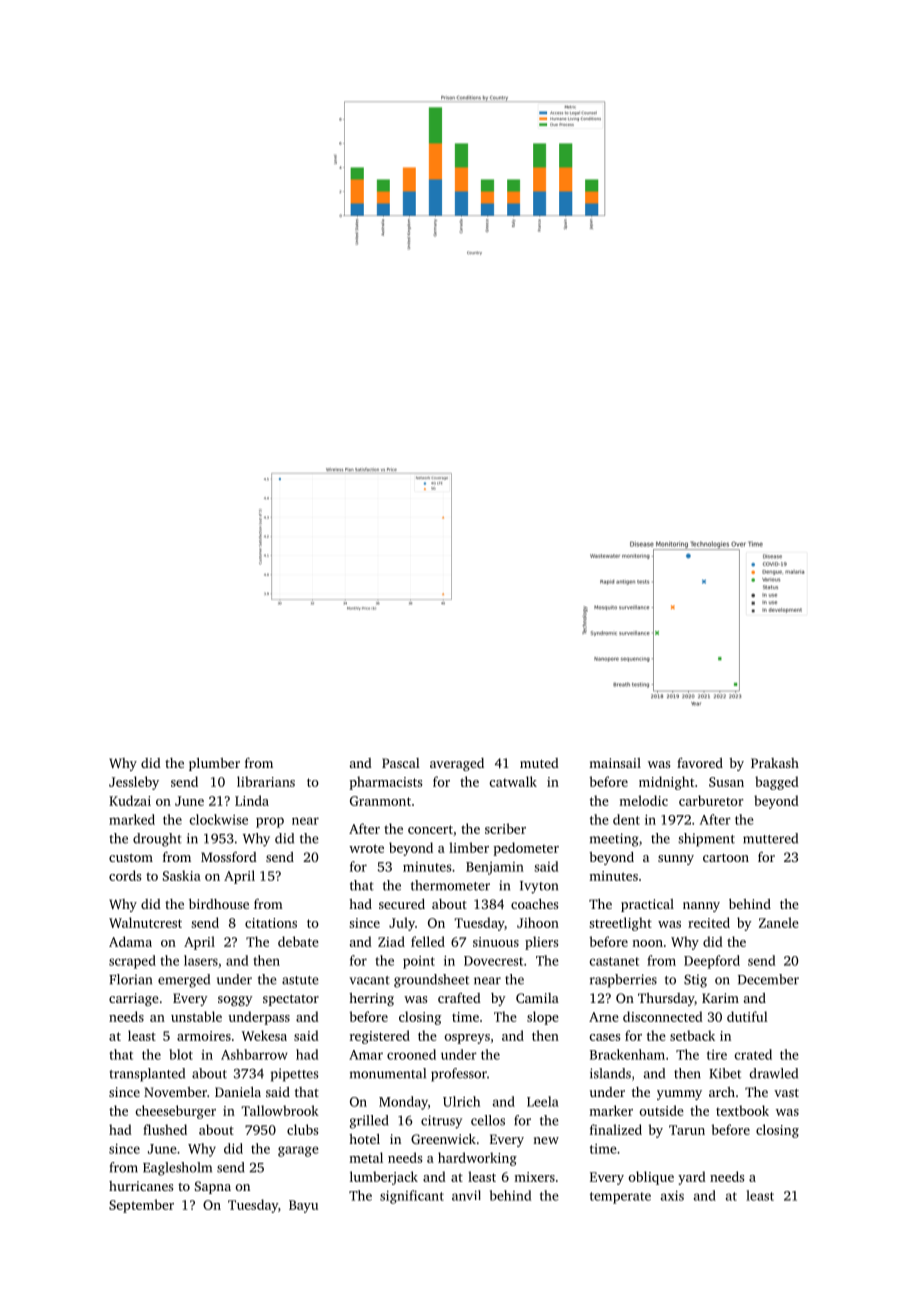  What do you see at coordinates (295, 1075) in the image?
I see `pipettes` at bounding box center [295, 1075].
